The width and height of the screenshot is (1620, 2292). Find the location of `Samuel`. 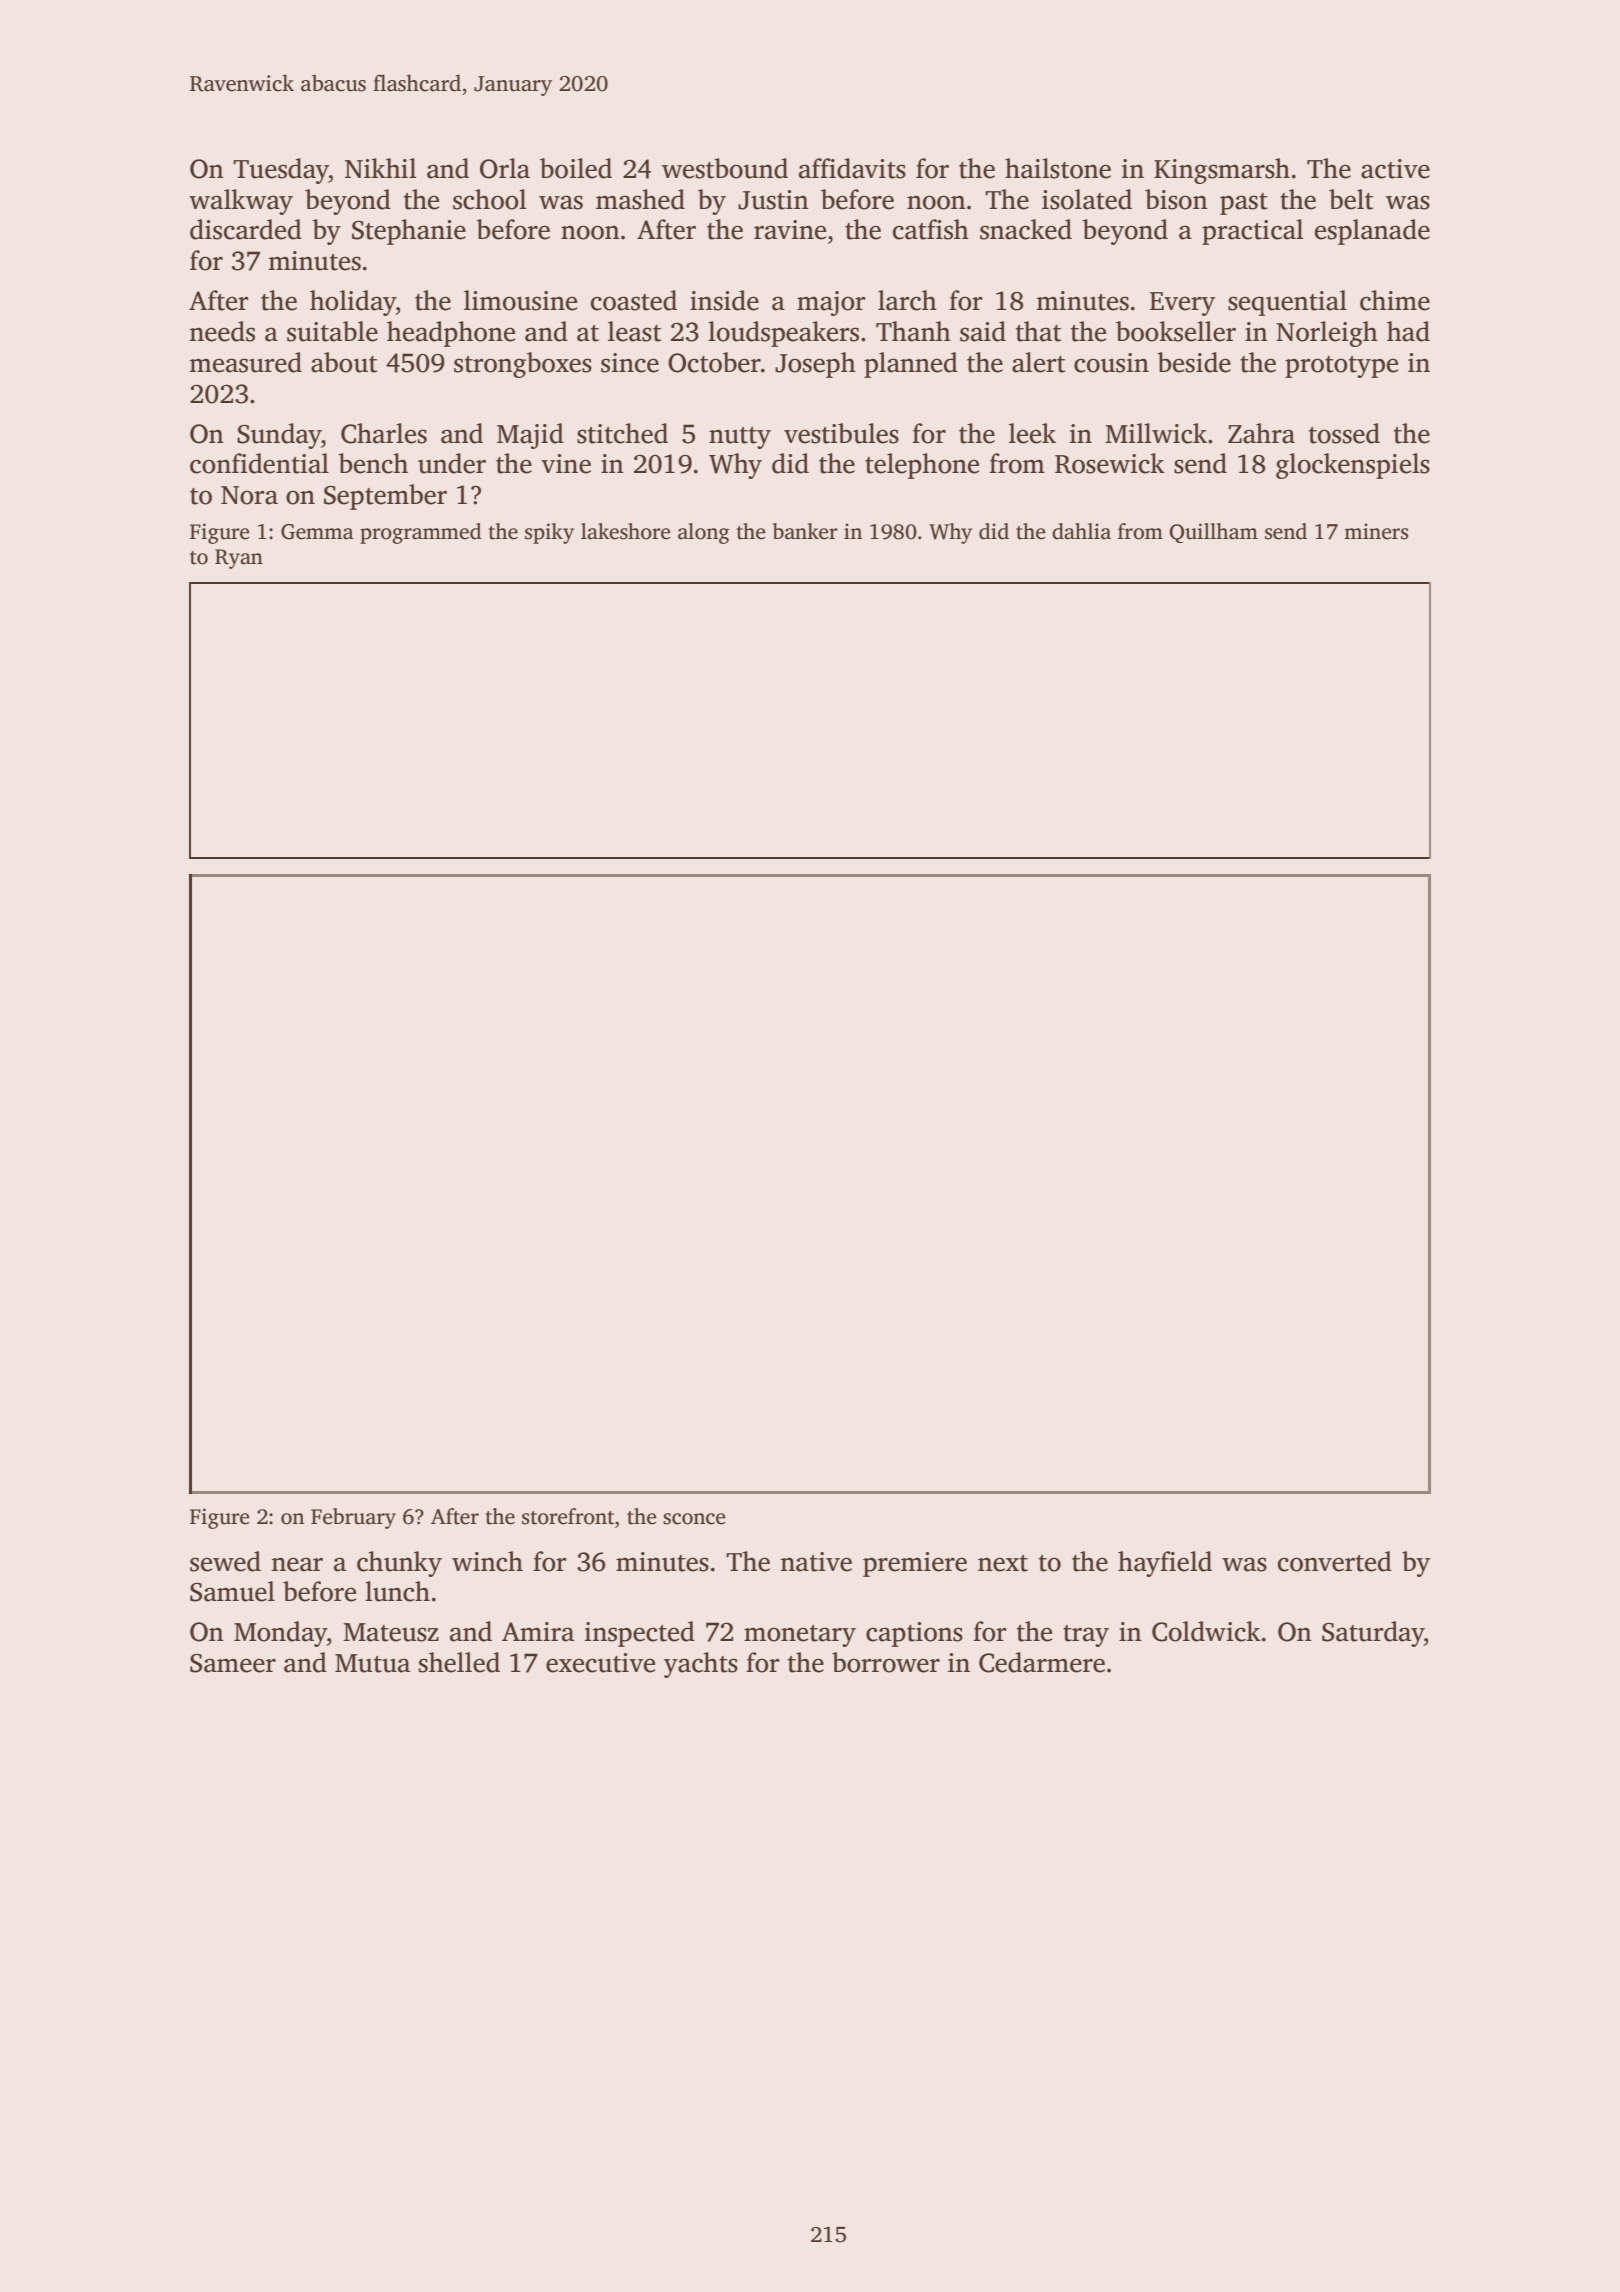

Samuel is located at coordinates (232, 1591).
